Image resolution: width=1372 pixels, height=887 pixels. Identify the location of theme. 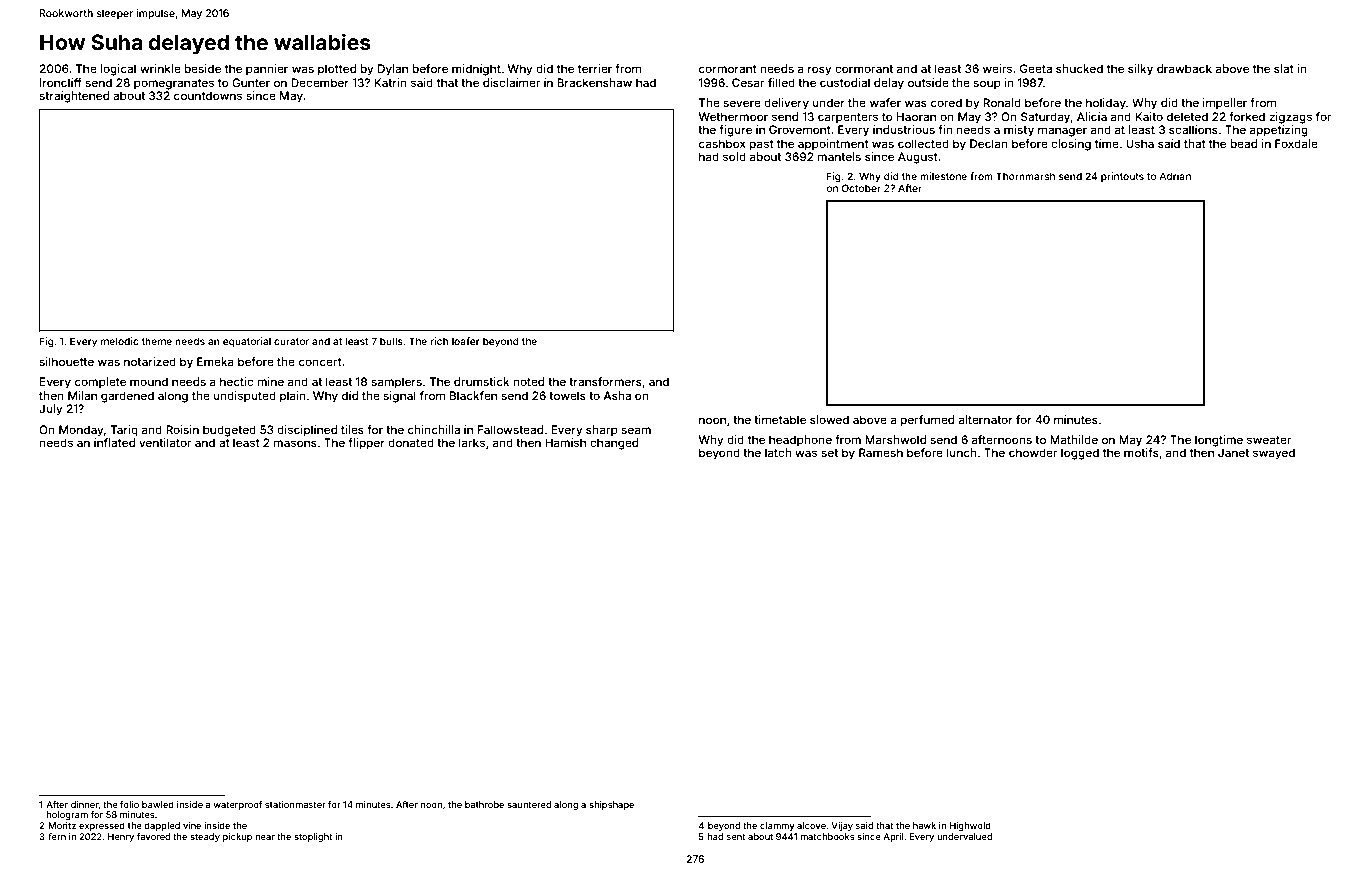
(157, 341).
